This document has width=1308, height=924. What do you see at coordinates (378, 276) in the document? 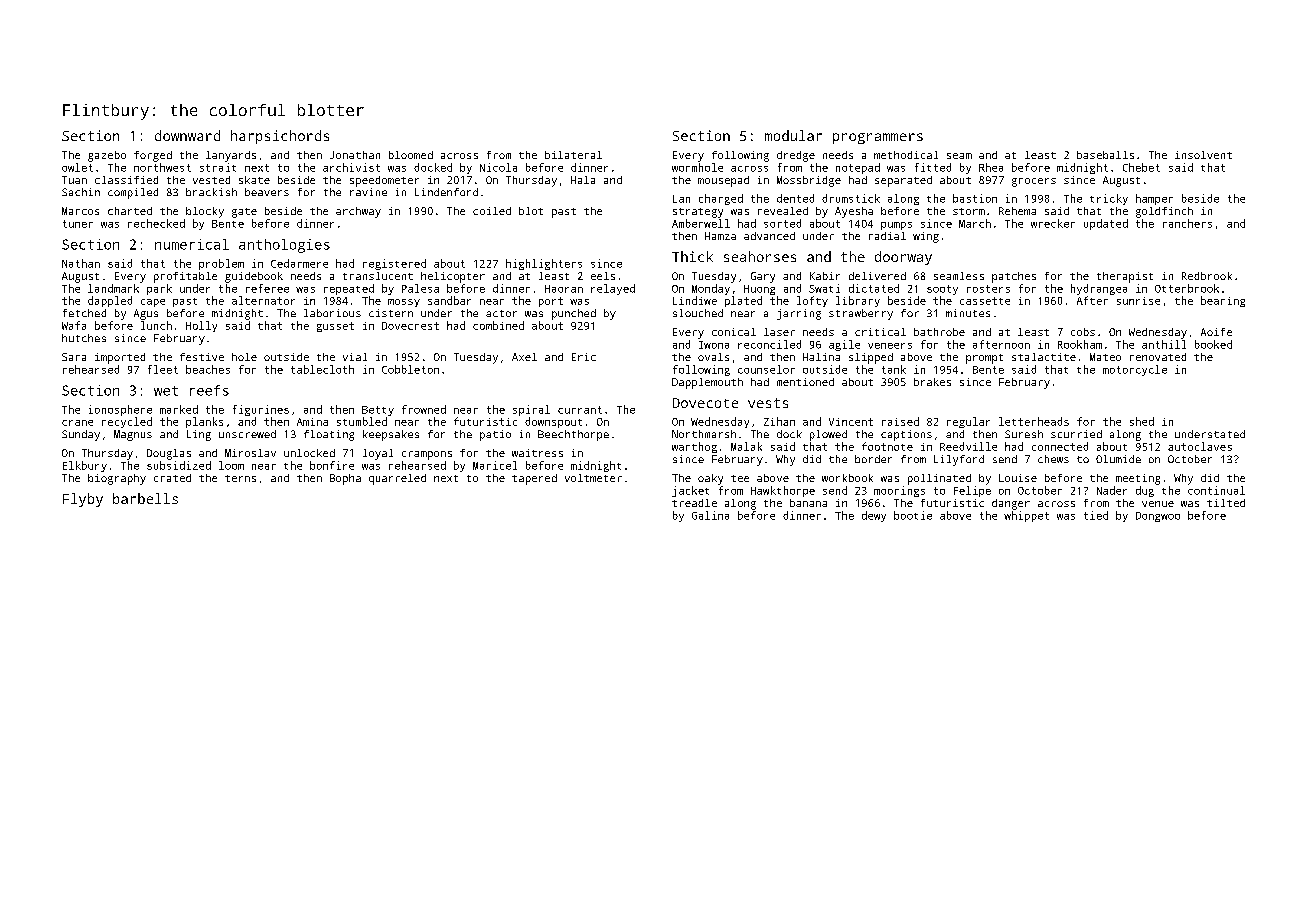
I see `translucent` at bounding box center [378, 276].
